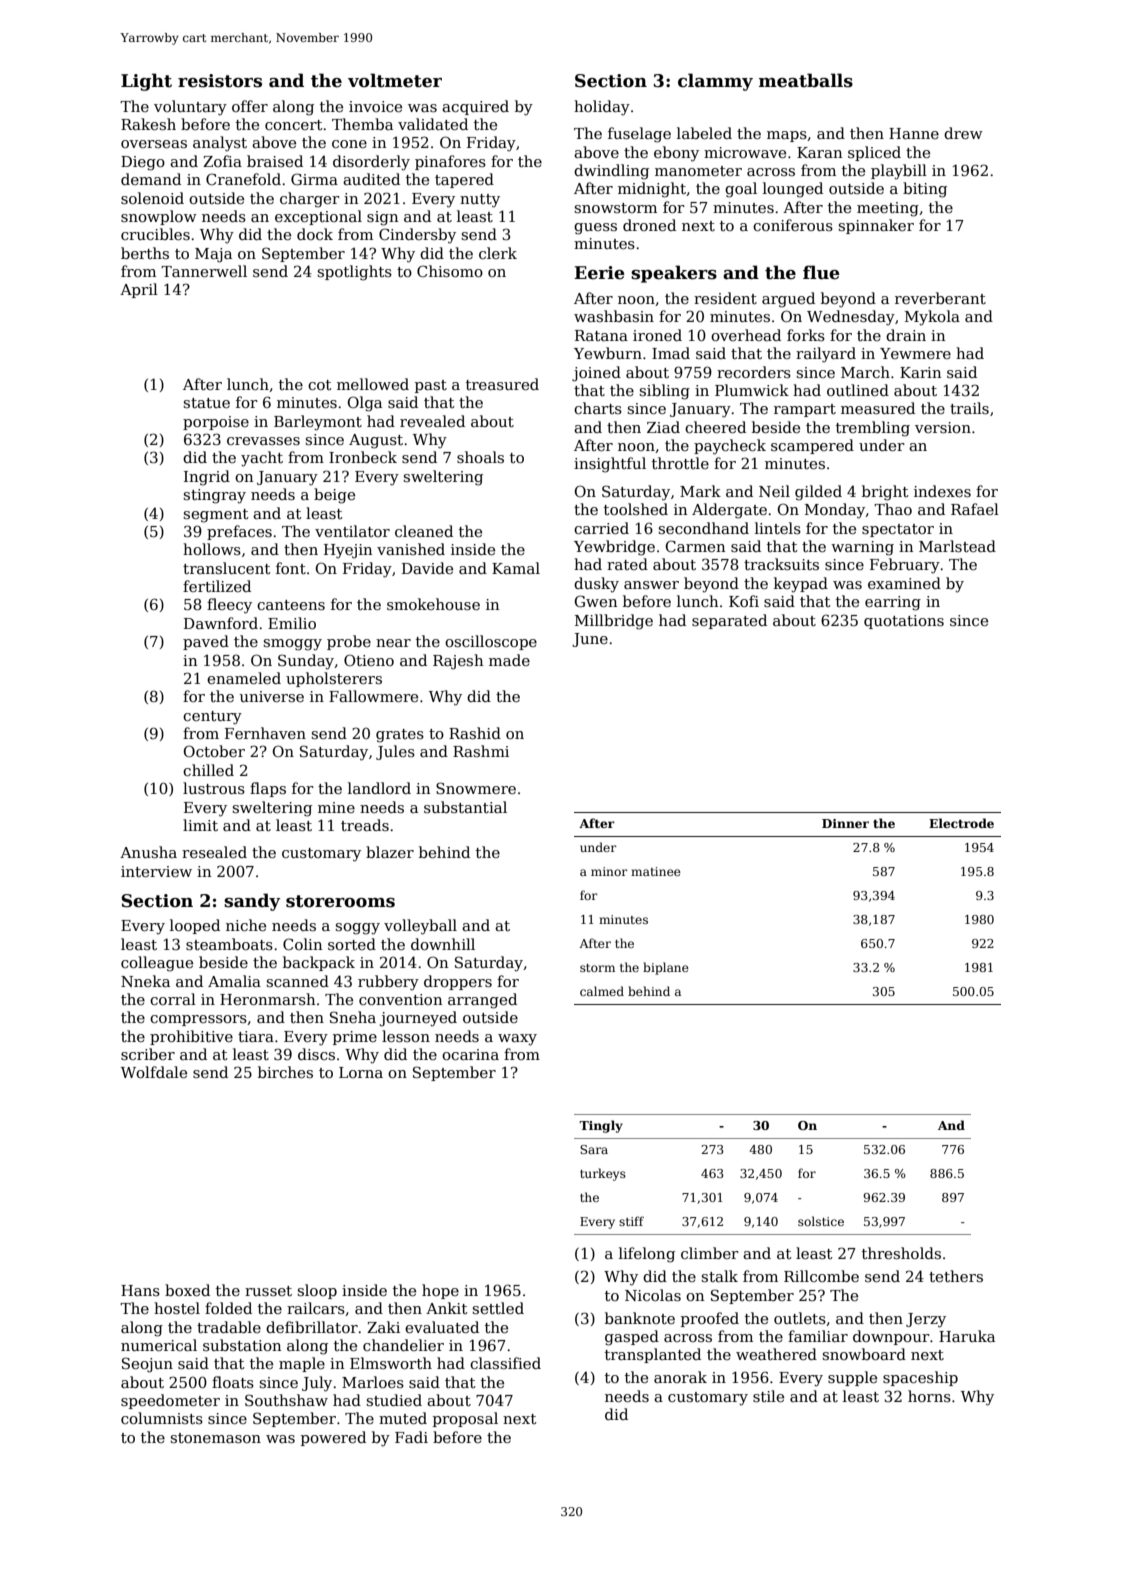 The width and height of the page is (1121, 1585). What do you see at coordinates (228, 1308) in the page?
I see `folded` at bounding box center [228, 1308].
